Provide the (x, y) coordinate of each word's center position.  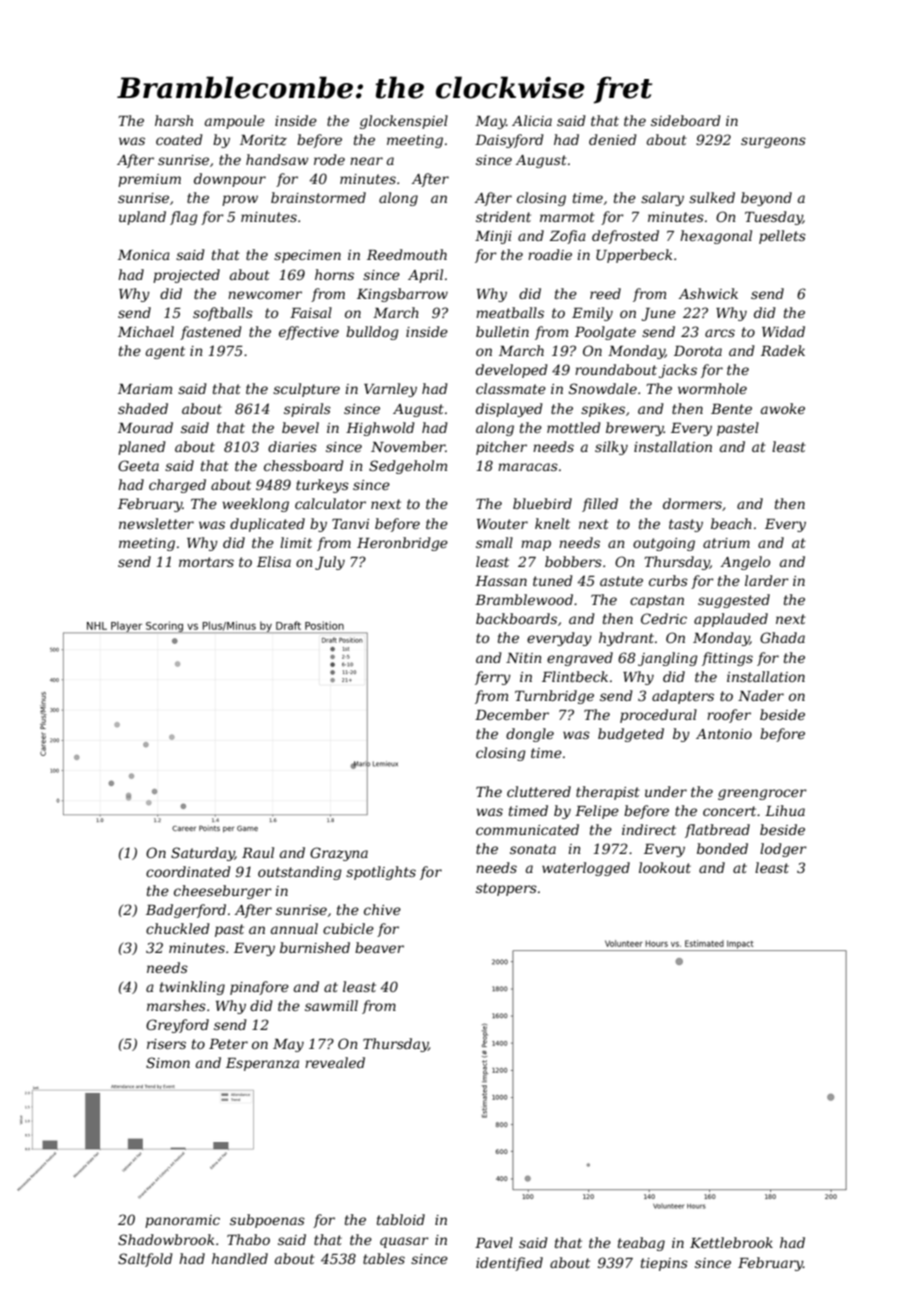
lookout (665, 867)
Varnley (390, 390)
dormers (692, 503)
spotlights (381, 873)
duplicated (267, 525)
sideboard (686, 120)
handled (240, 1258)
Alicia (532, 120)
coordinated (188, 871)
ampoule (235, 122)
